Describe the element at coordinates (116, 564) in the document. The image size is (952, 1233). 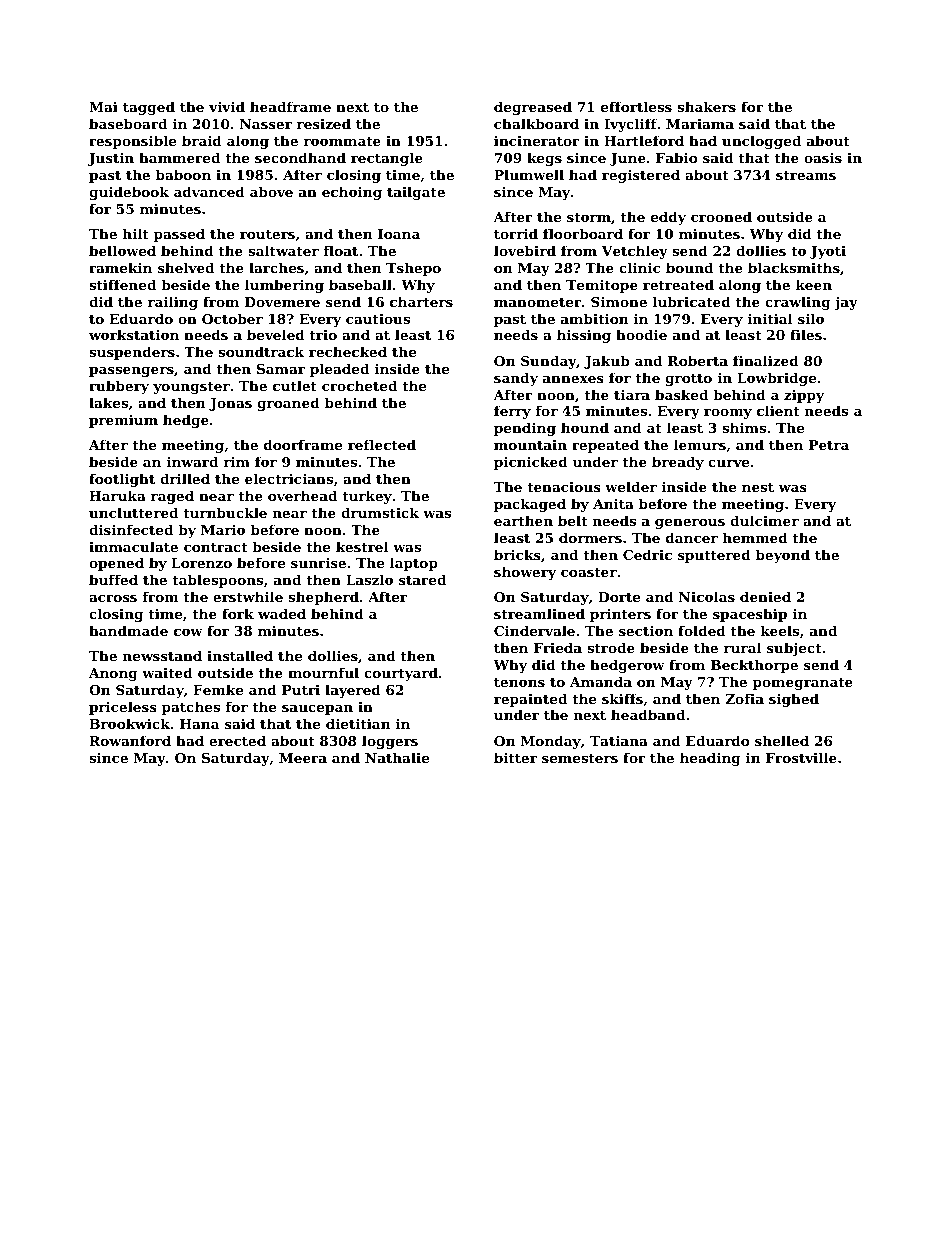
I see `opened` at that location.
